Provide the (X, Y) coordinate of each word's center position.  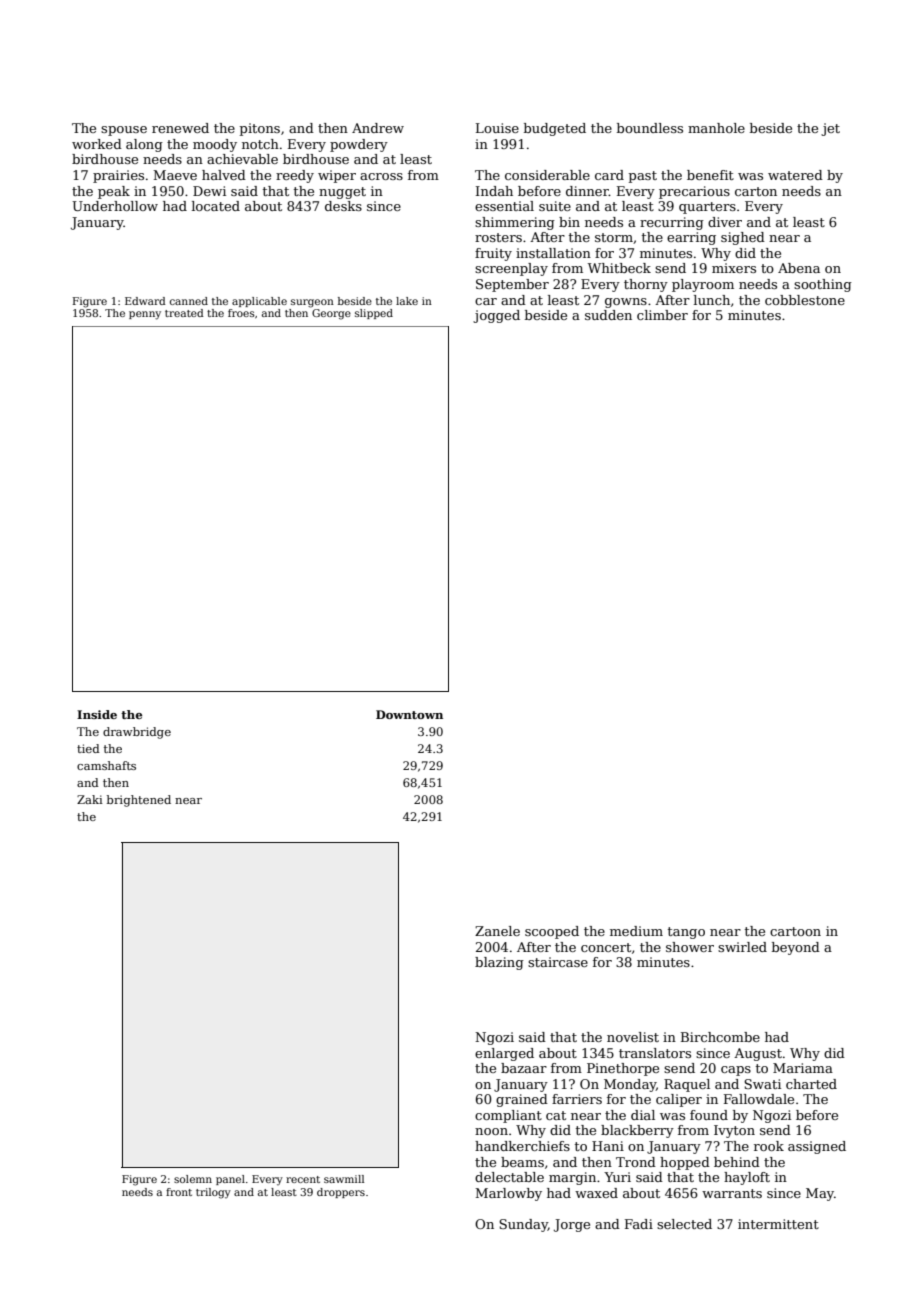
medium (636, 931)
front (179, 1192)
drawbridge (137, 733)
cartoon (795, 931)
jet (830, 129)
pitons (260, 129)
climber (662, 315)
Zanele (497, 931)
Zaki (90, 799)
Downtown (409, 714)
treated (184, 313)
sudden (608, 315)
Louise (497, 128)
